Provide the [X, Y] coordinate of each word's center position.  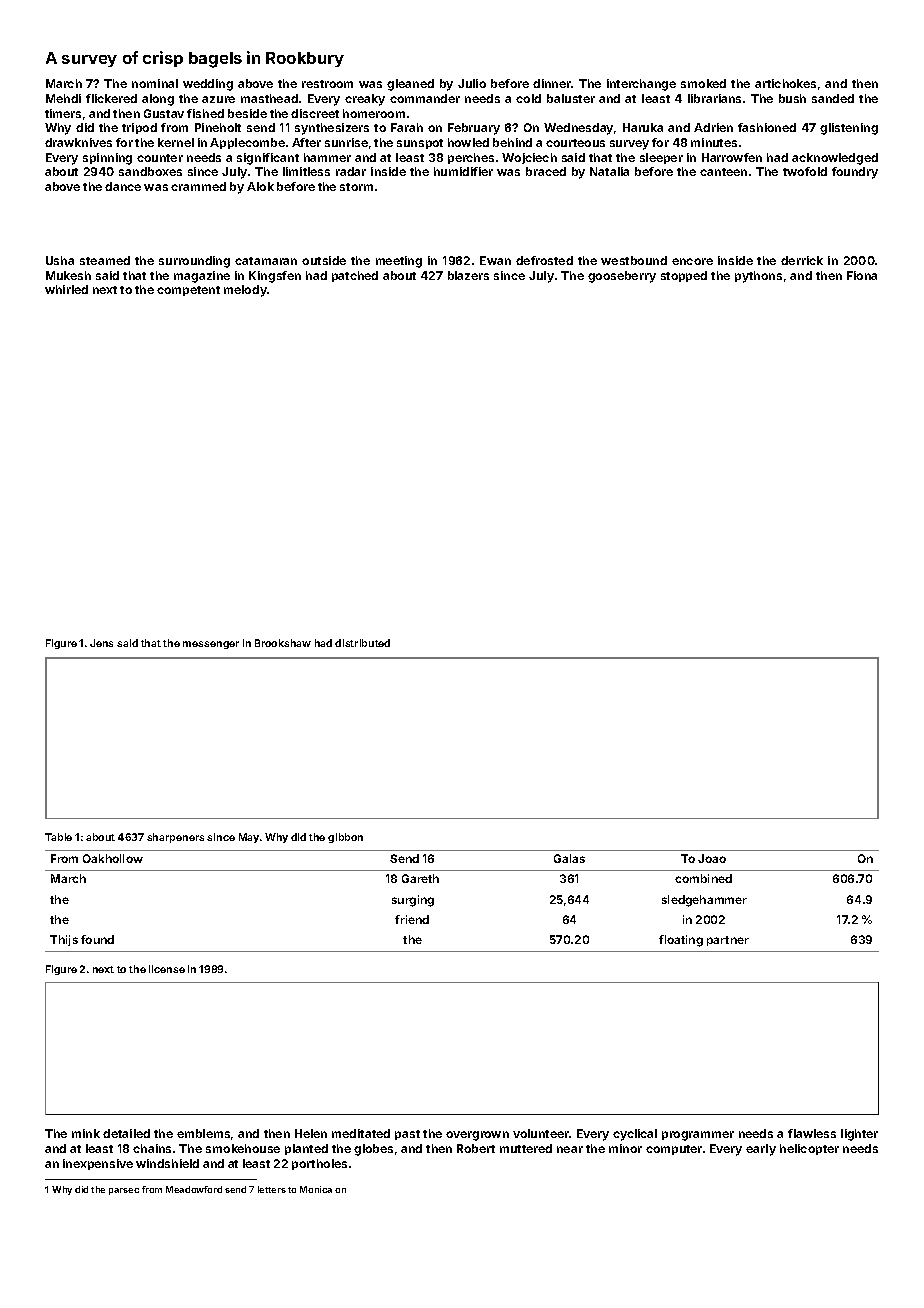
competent [188, 291]
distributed [362, 643]
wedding [208, 85]
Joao [712, 858]
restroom [327, 84]
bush [792, 98]
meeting [399, 262]
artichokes [785, 83]
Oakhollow [113, 858]
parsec [124, 1191]
